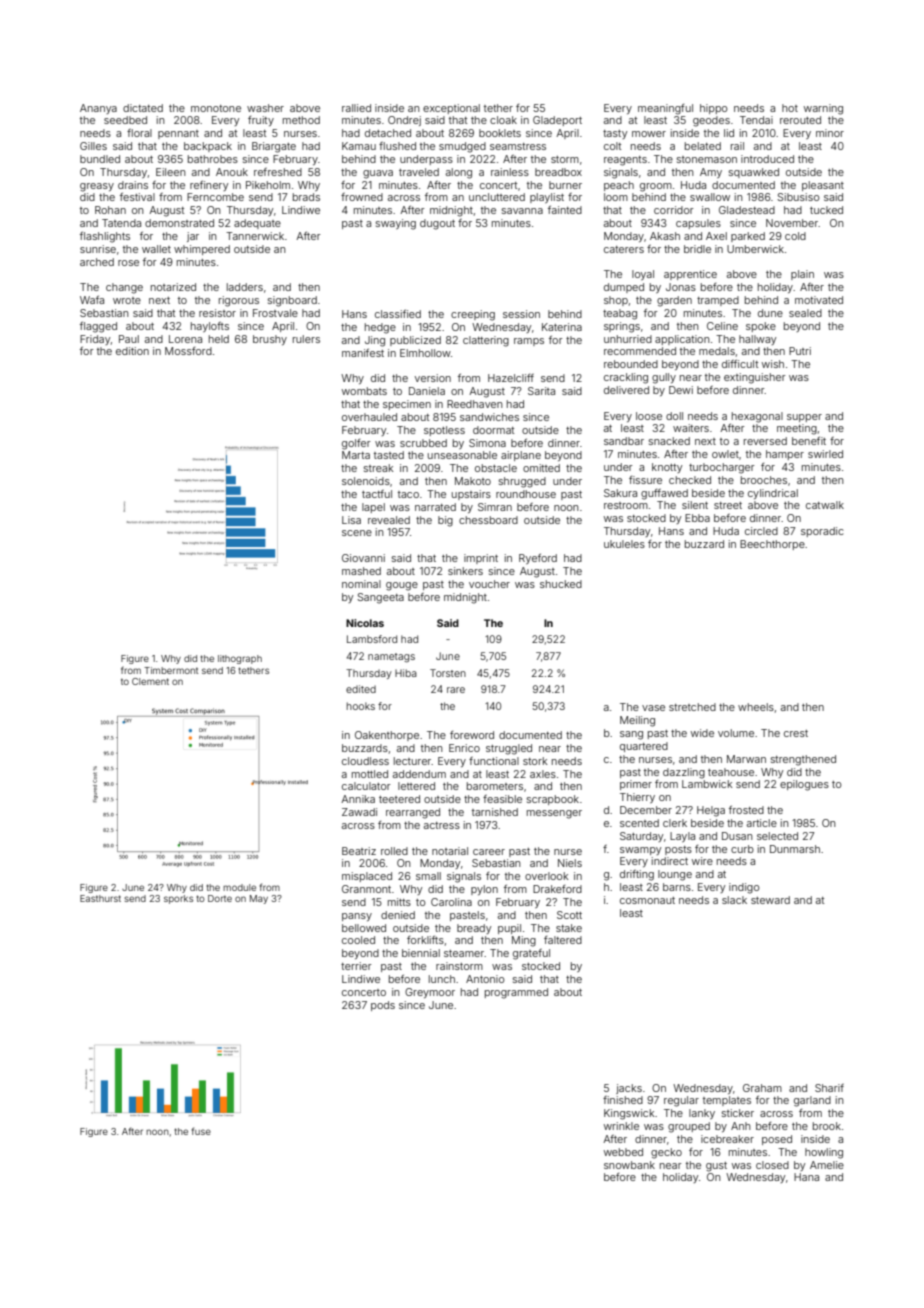  I want to click on Tannerwick, so click(255, 236).
